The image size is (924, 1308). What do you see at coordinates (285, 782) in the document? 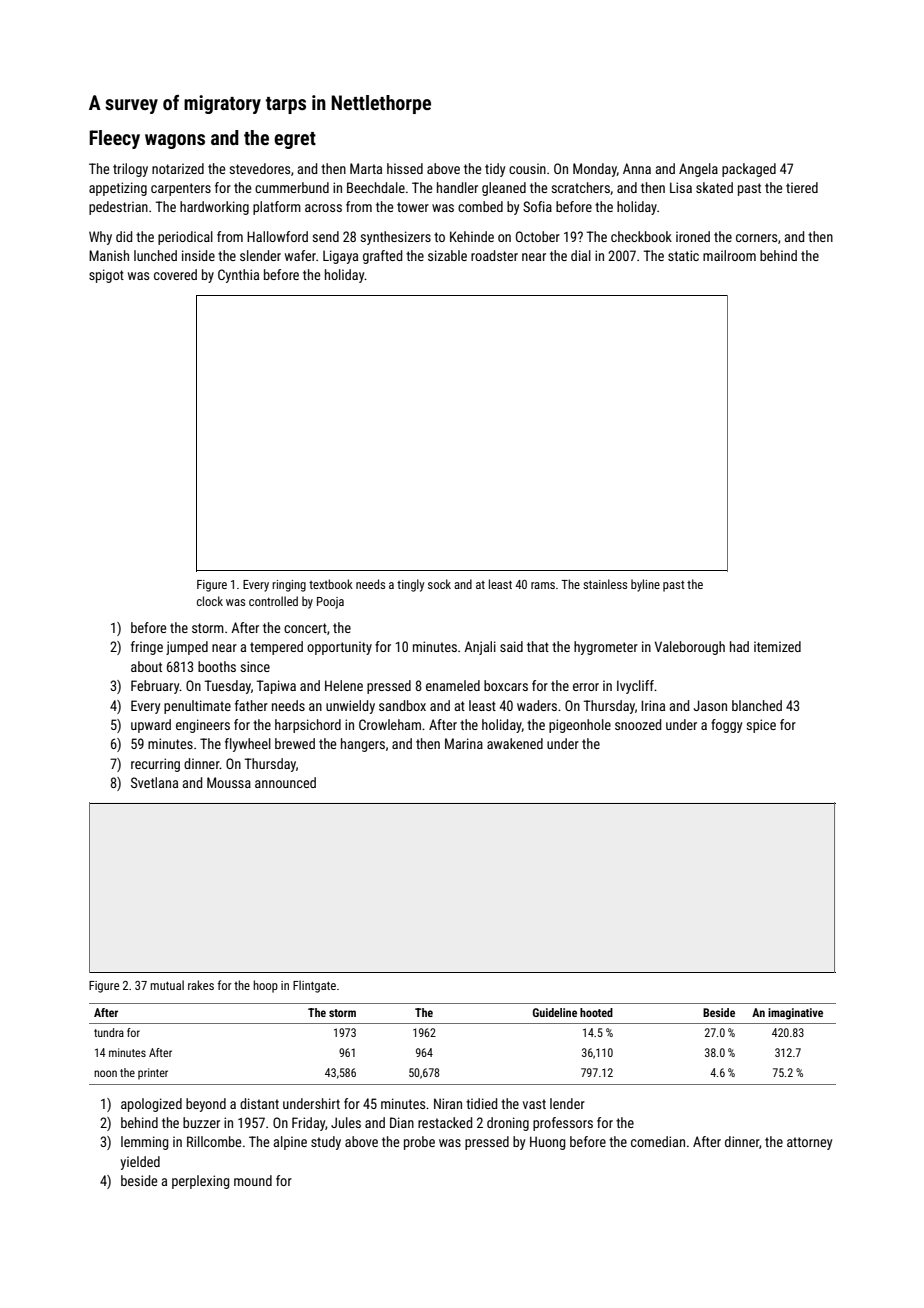
I see `announced` at bounding box center [285, 782].
